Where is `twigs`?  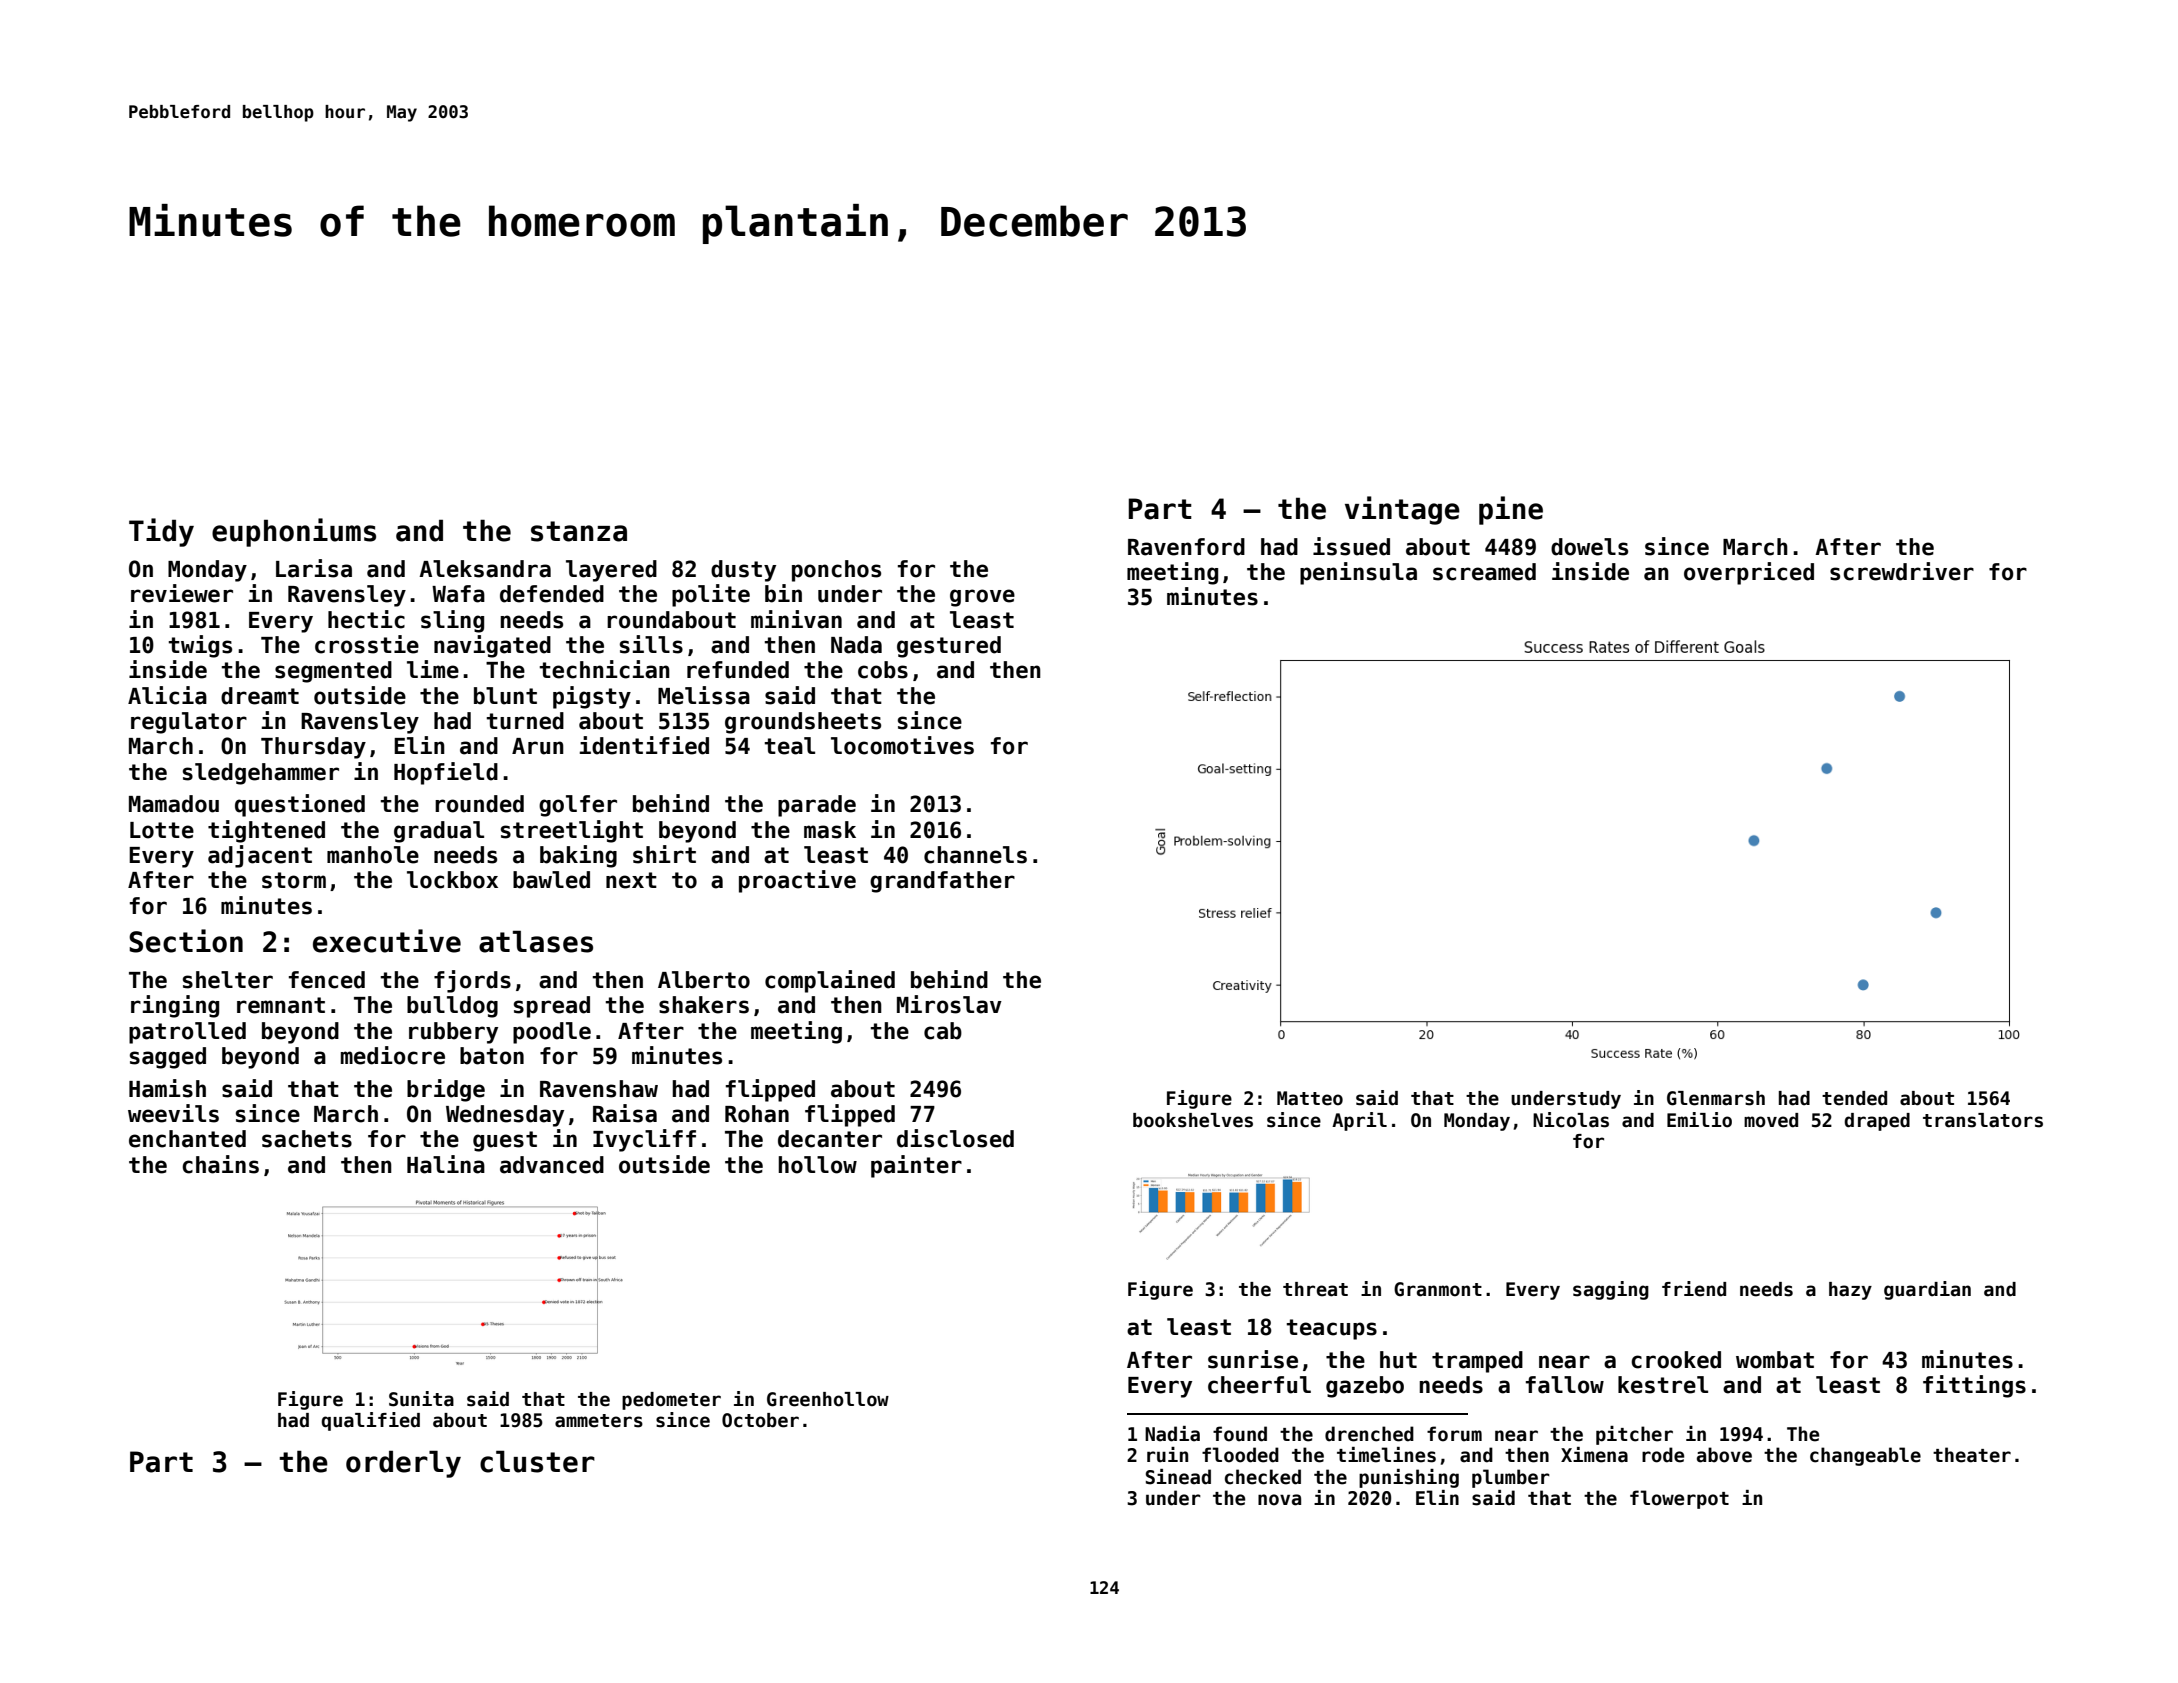
twigs is located at coordinates (200, 646).
